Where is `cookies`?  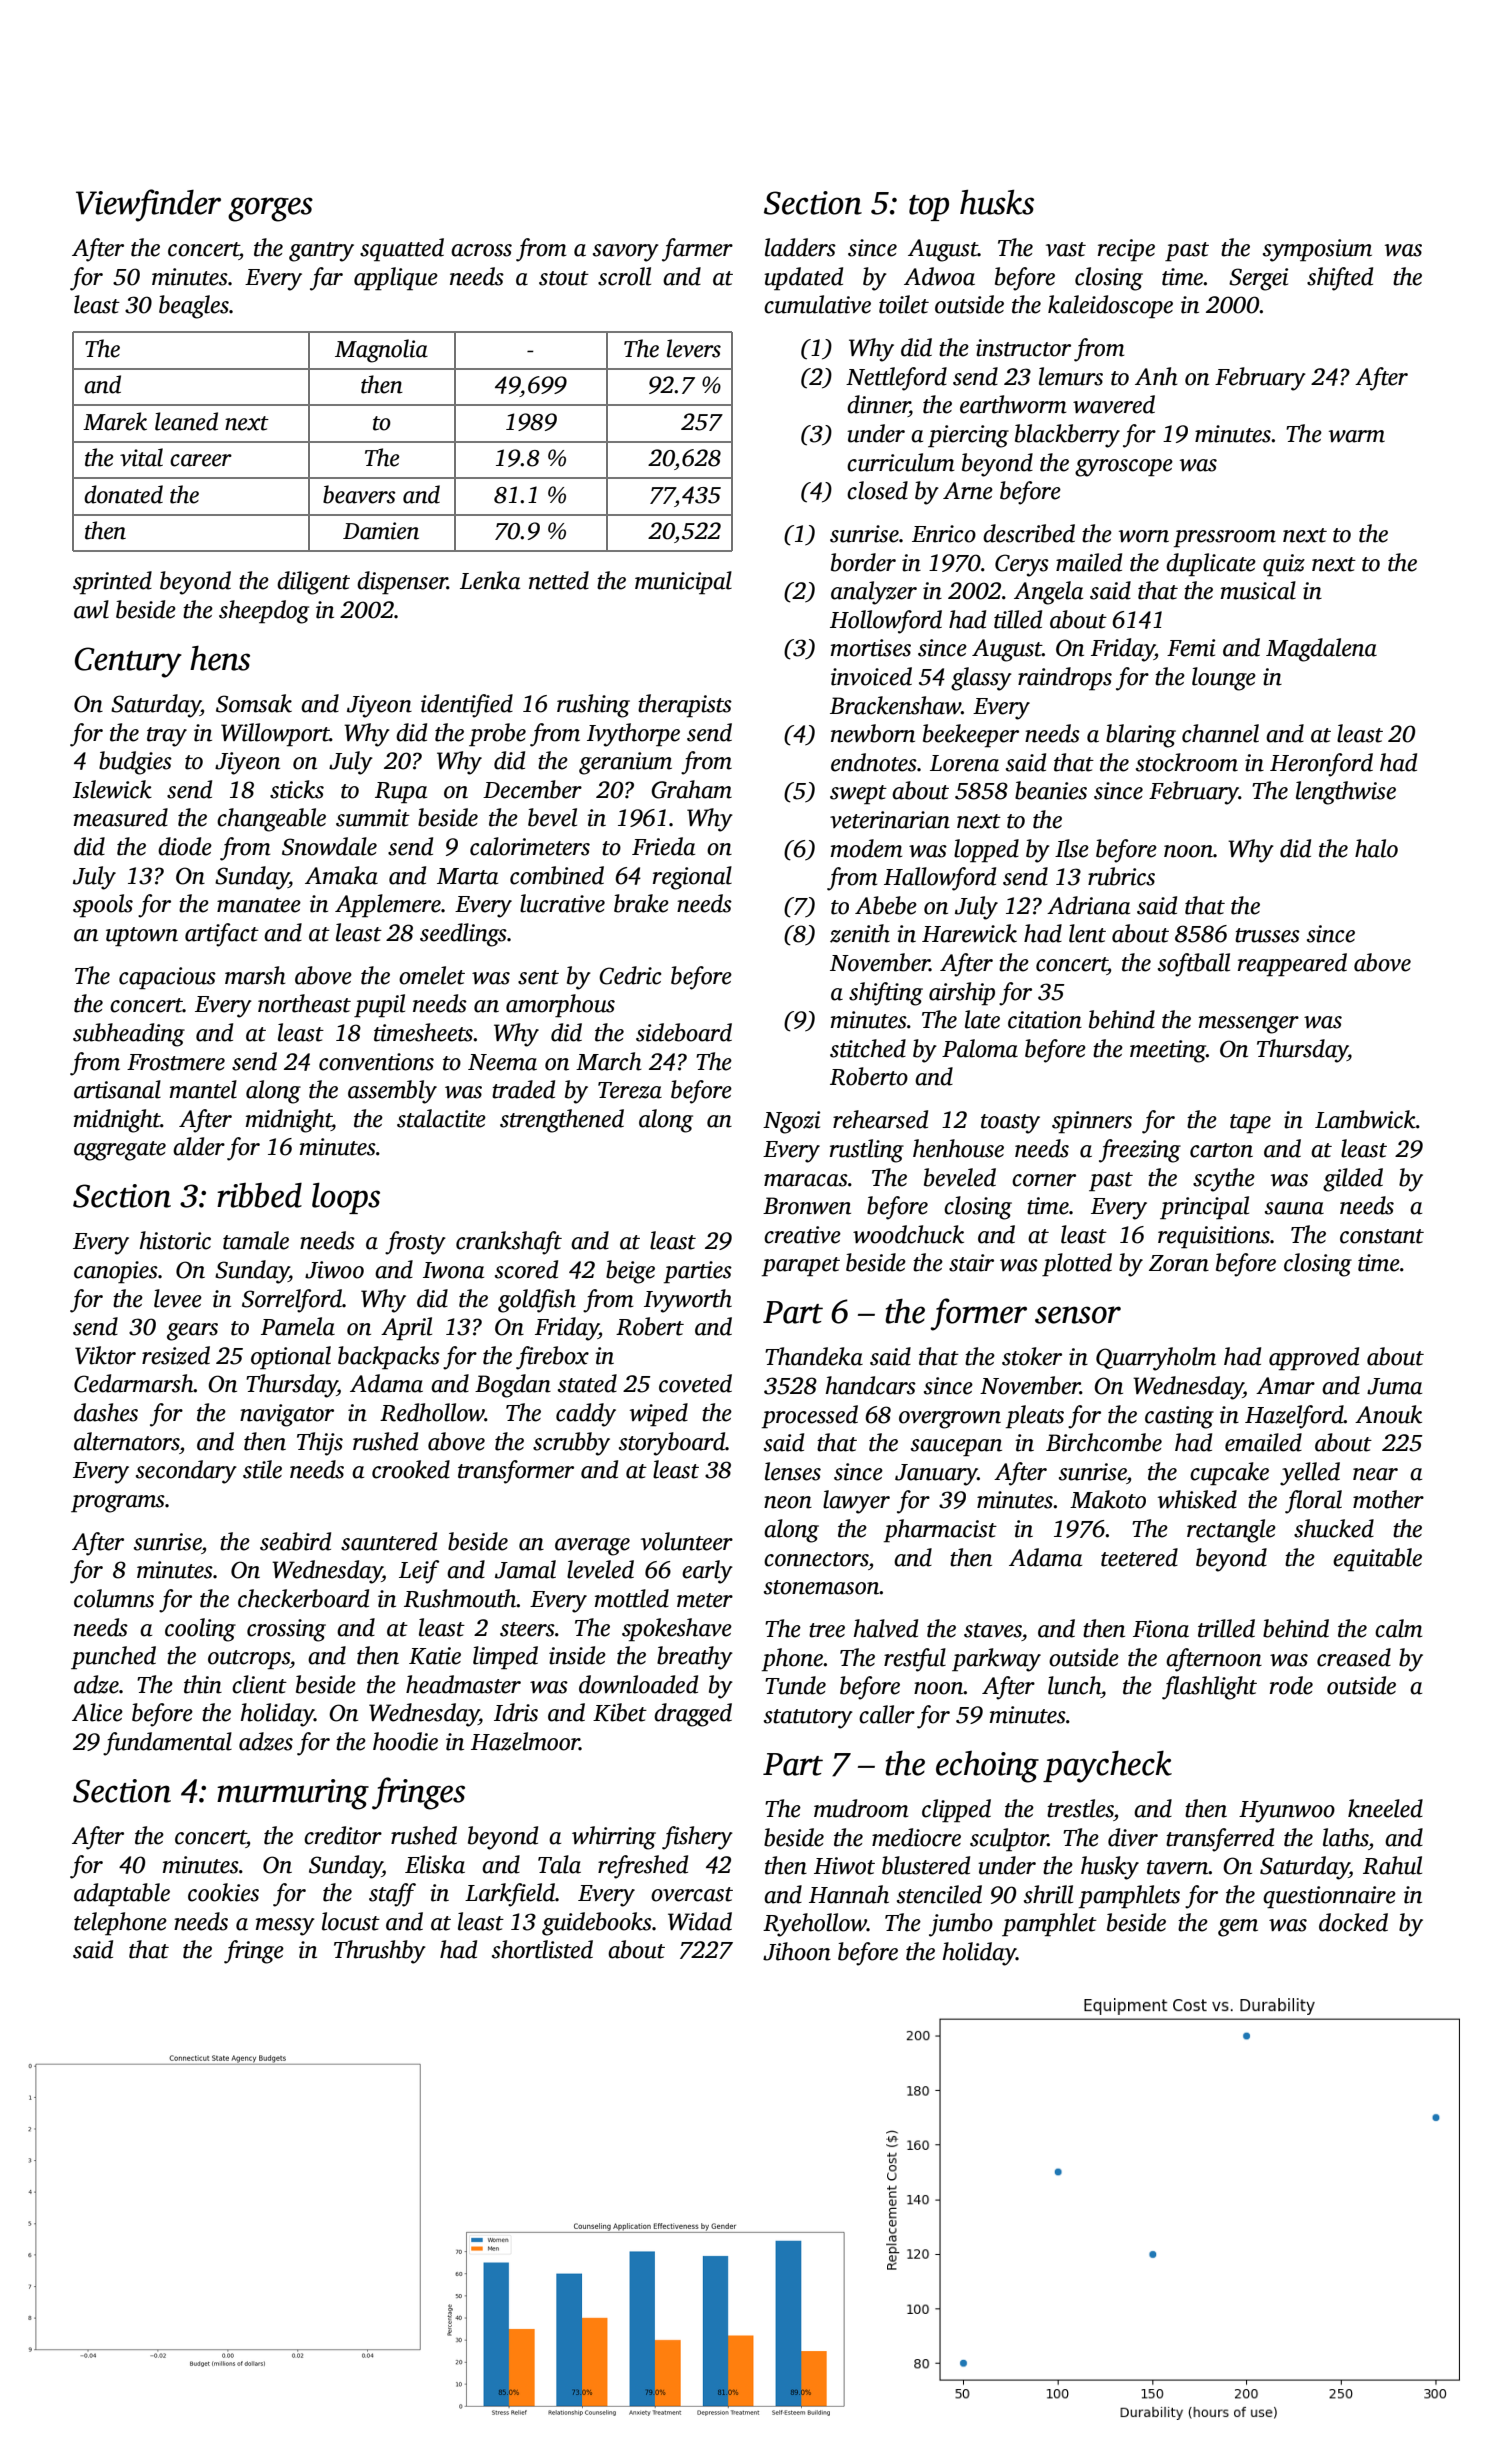 cookies is located at coordinates (223, 1892).
